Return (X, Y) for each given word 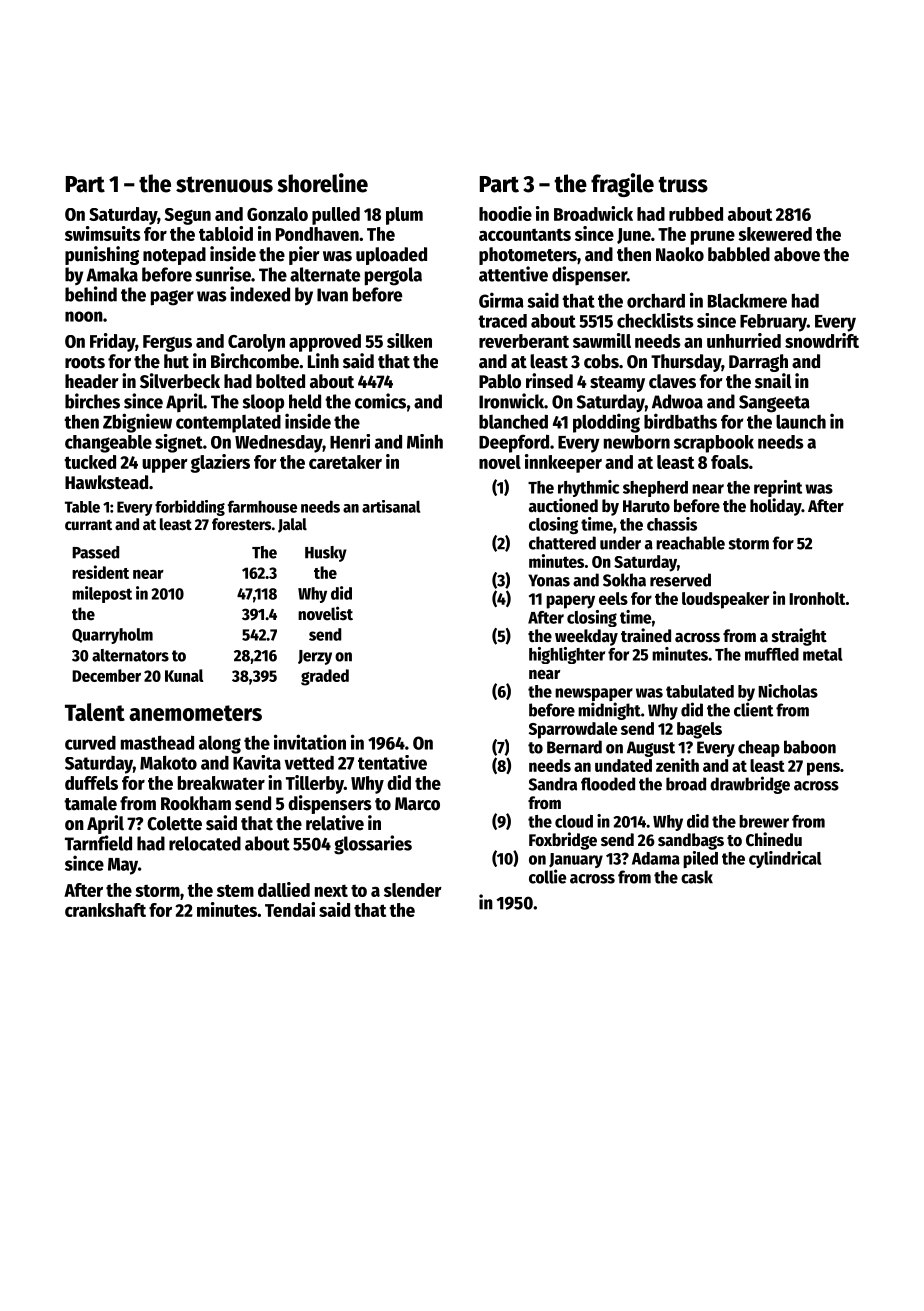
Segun (188, 216)
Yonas (549, 580)
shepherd (655, 489)
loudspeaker (725, 600)
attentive (513, 274)
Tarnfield (98, 843)
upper (165, 466)
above (797, 254)
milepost (102, 594)
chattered (562, 543)
